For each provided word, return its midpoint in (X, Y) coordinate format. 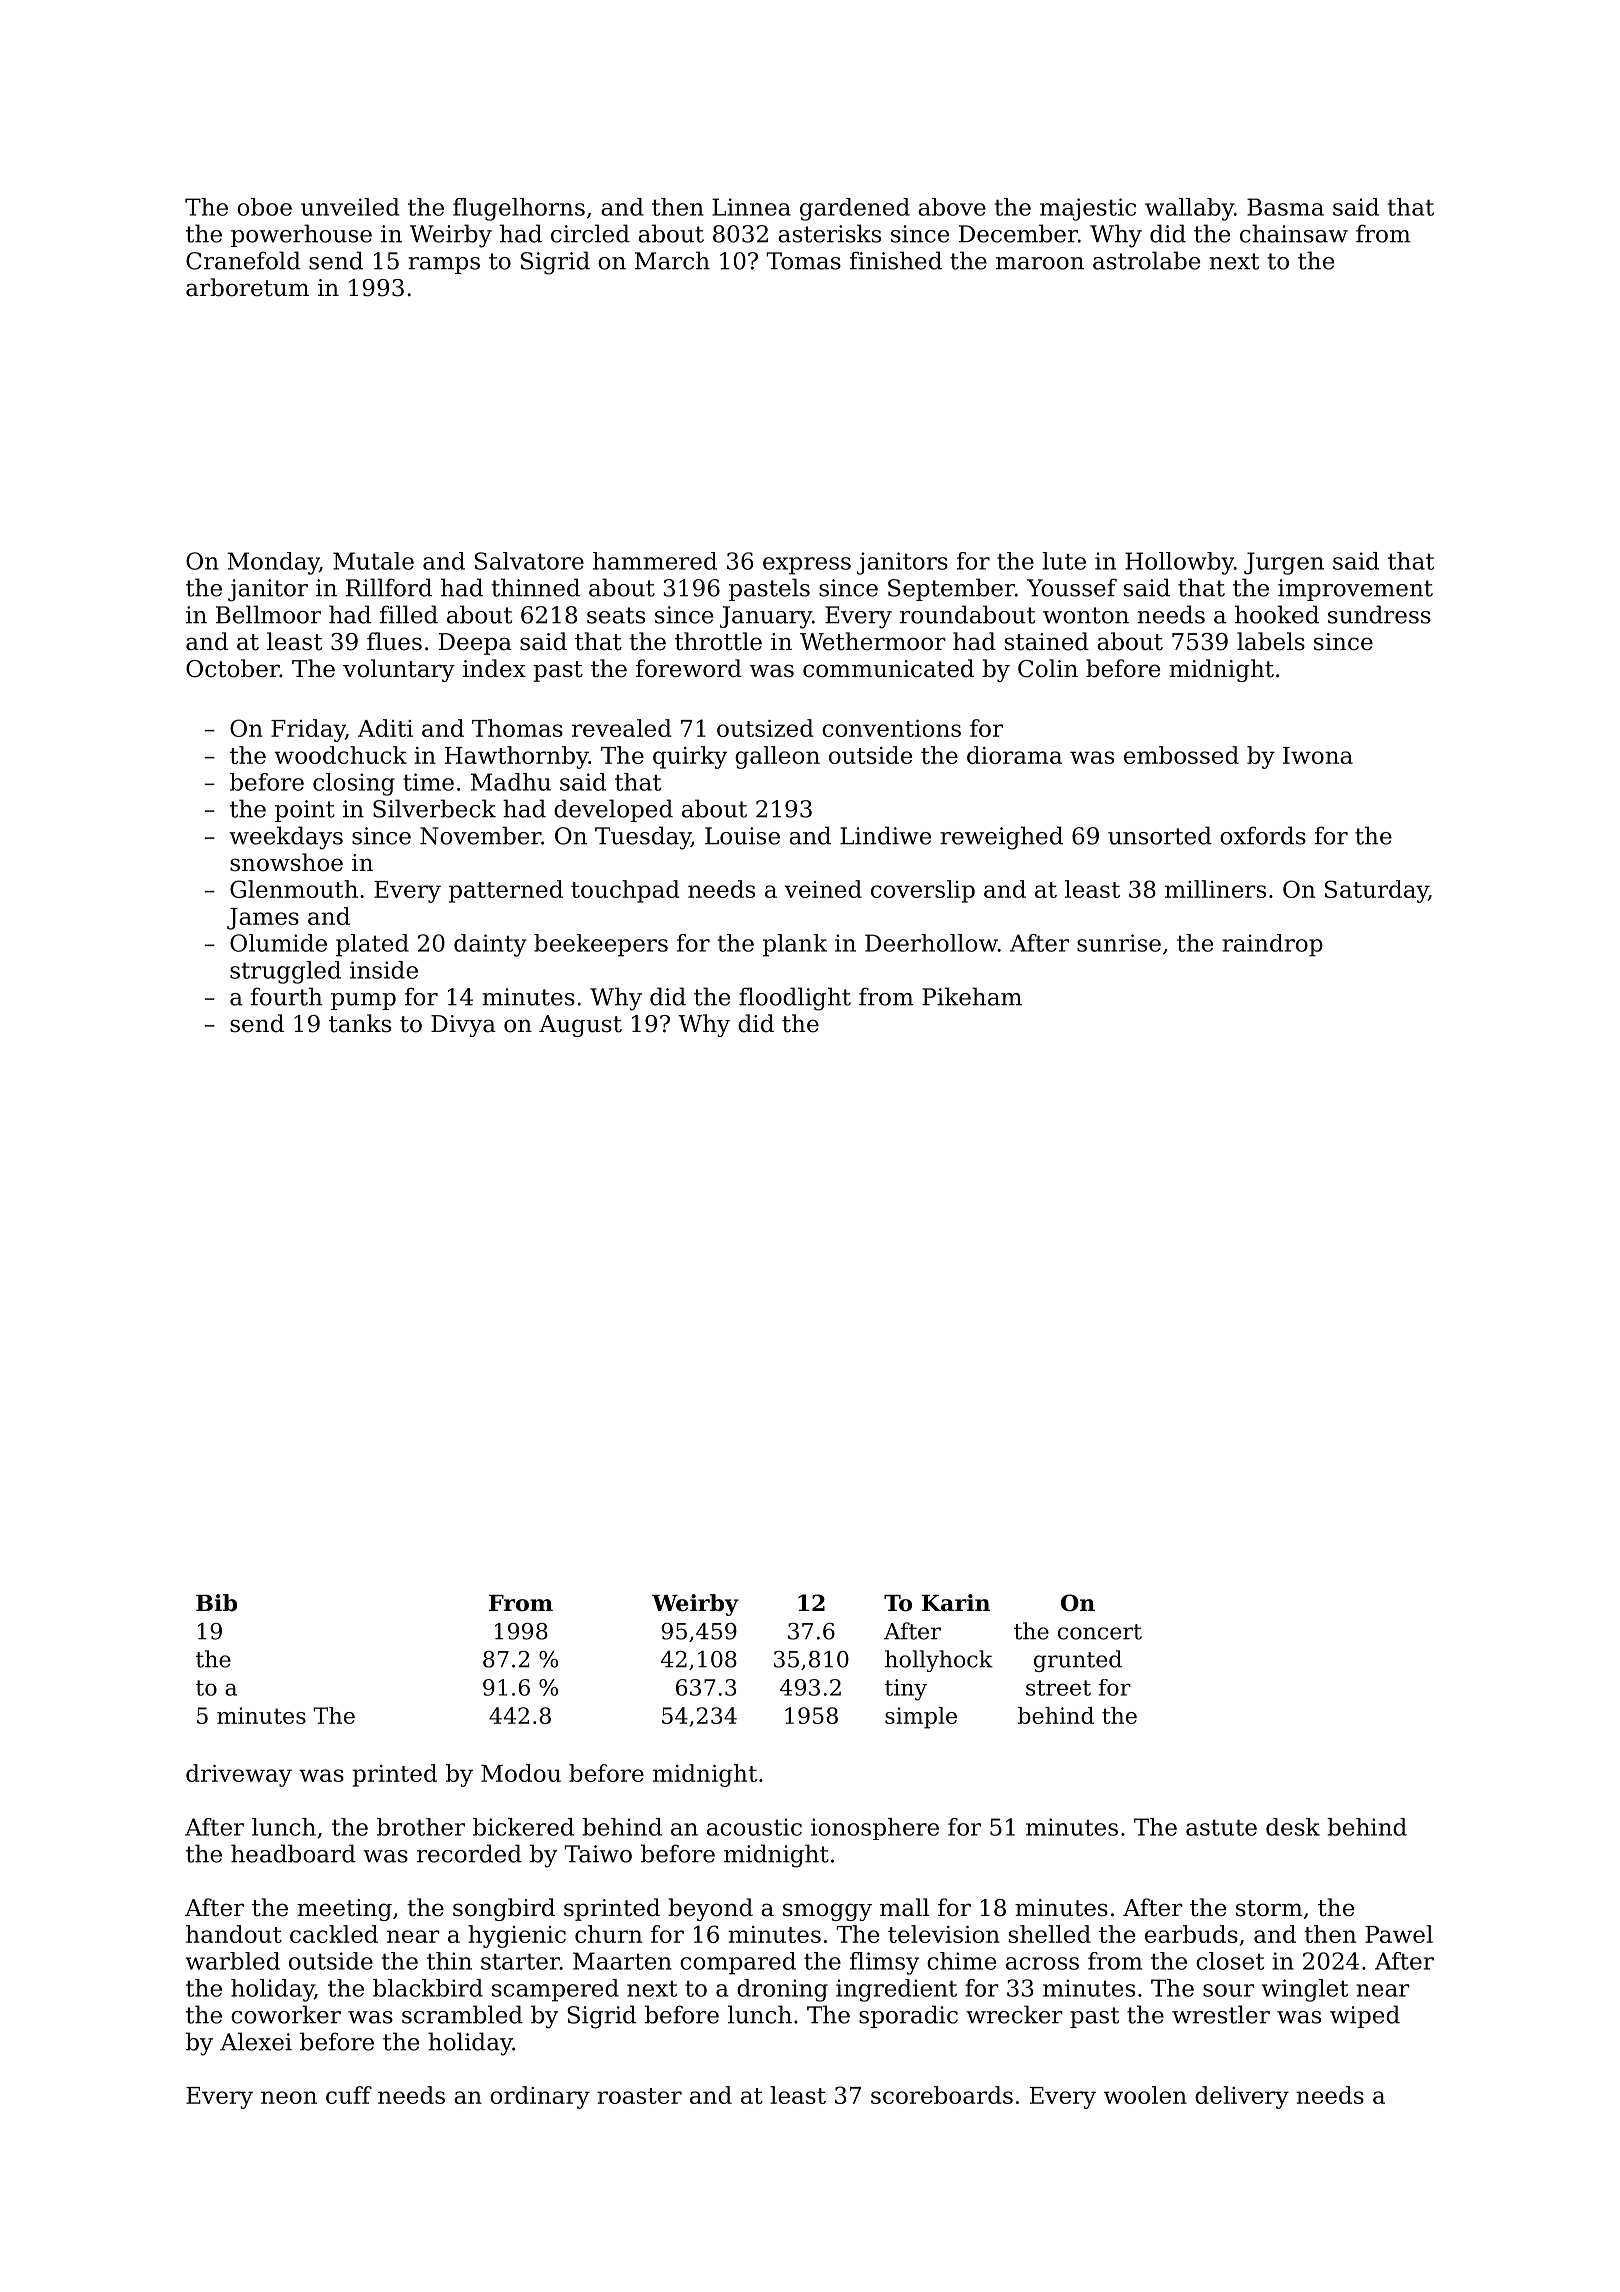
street (1058, 1688)
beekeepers (601, 945)
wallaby (1189, 209)
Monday (273, 563)
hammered (655, 561)
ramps (444, 265)
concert (1100, 1632)
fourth (286, 996)
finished (896, 260)
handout (234, 1934)
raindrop (1272, 945)
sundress (1379, 614)
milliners (1215, 889)
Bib (216, 1603)
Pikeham (972, 996)
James (263, 919)
